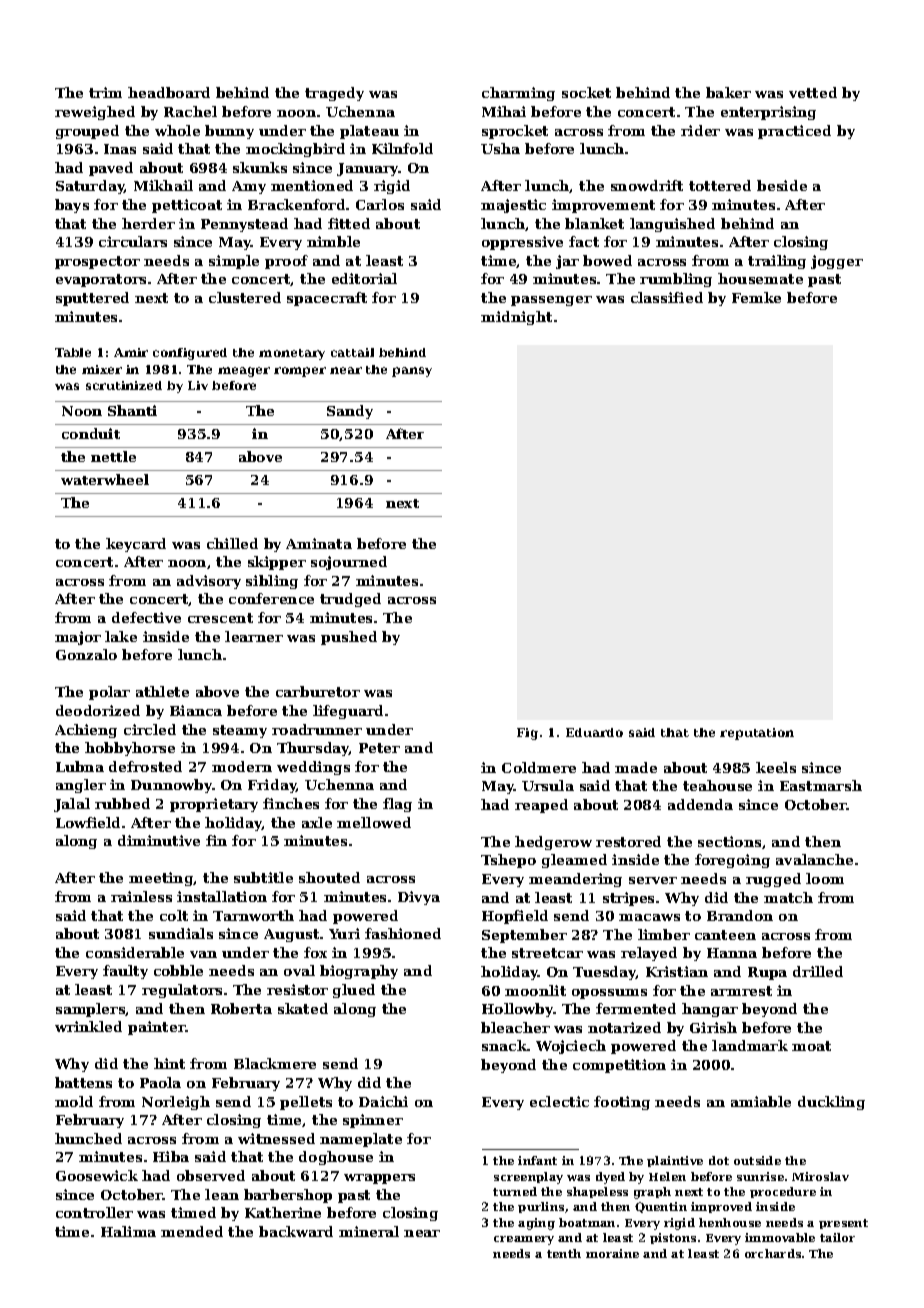  What do you see at coordinates (403, 933) in the page?
I see `fashioned` at bounding box center [403, 933].
